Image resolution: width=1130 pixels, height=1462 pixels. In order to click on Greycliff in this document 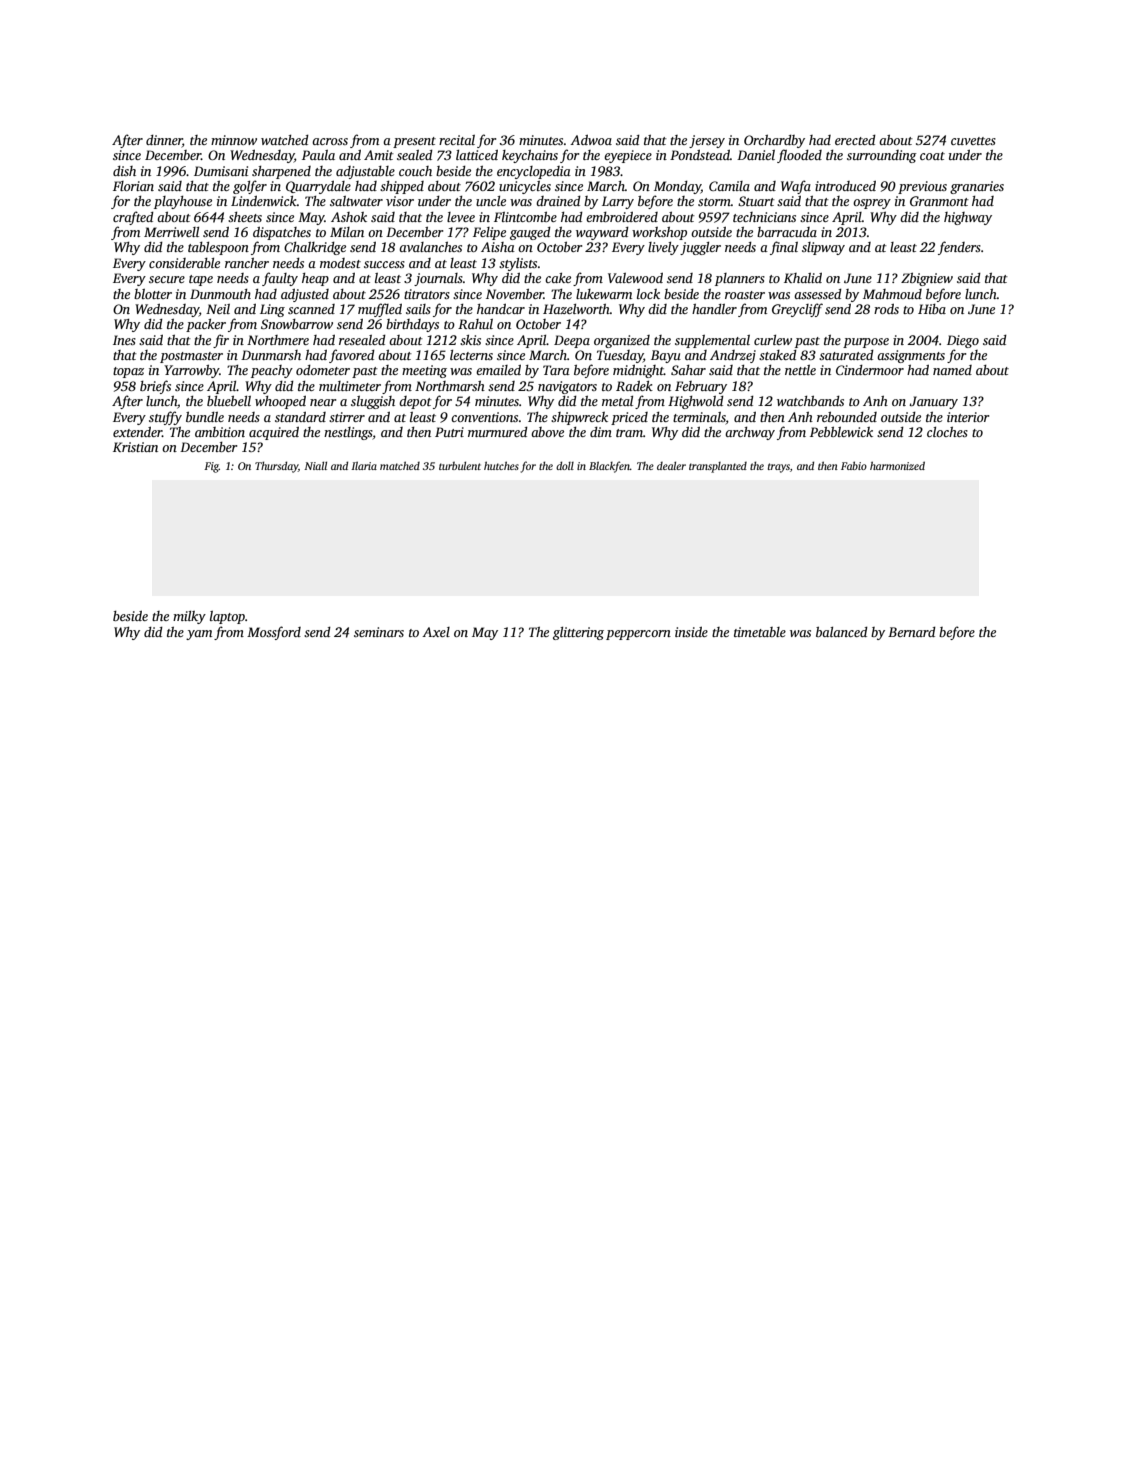, I will do `click(797, 310)`.
